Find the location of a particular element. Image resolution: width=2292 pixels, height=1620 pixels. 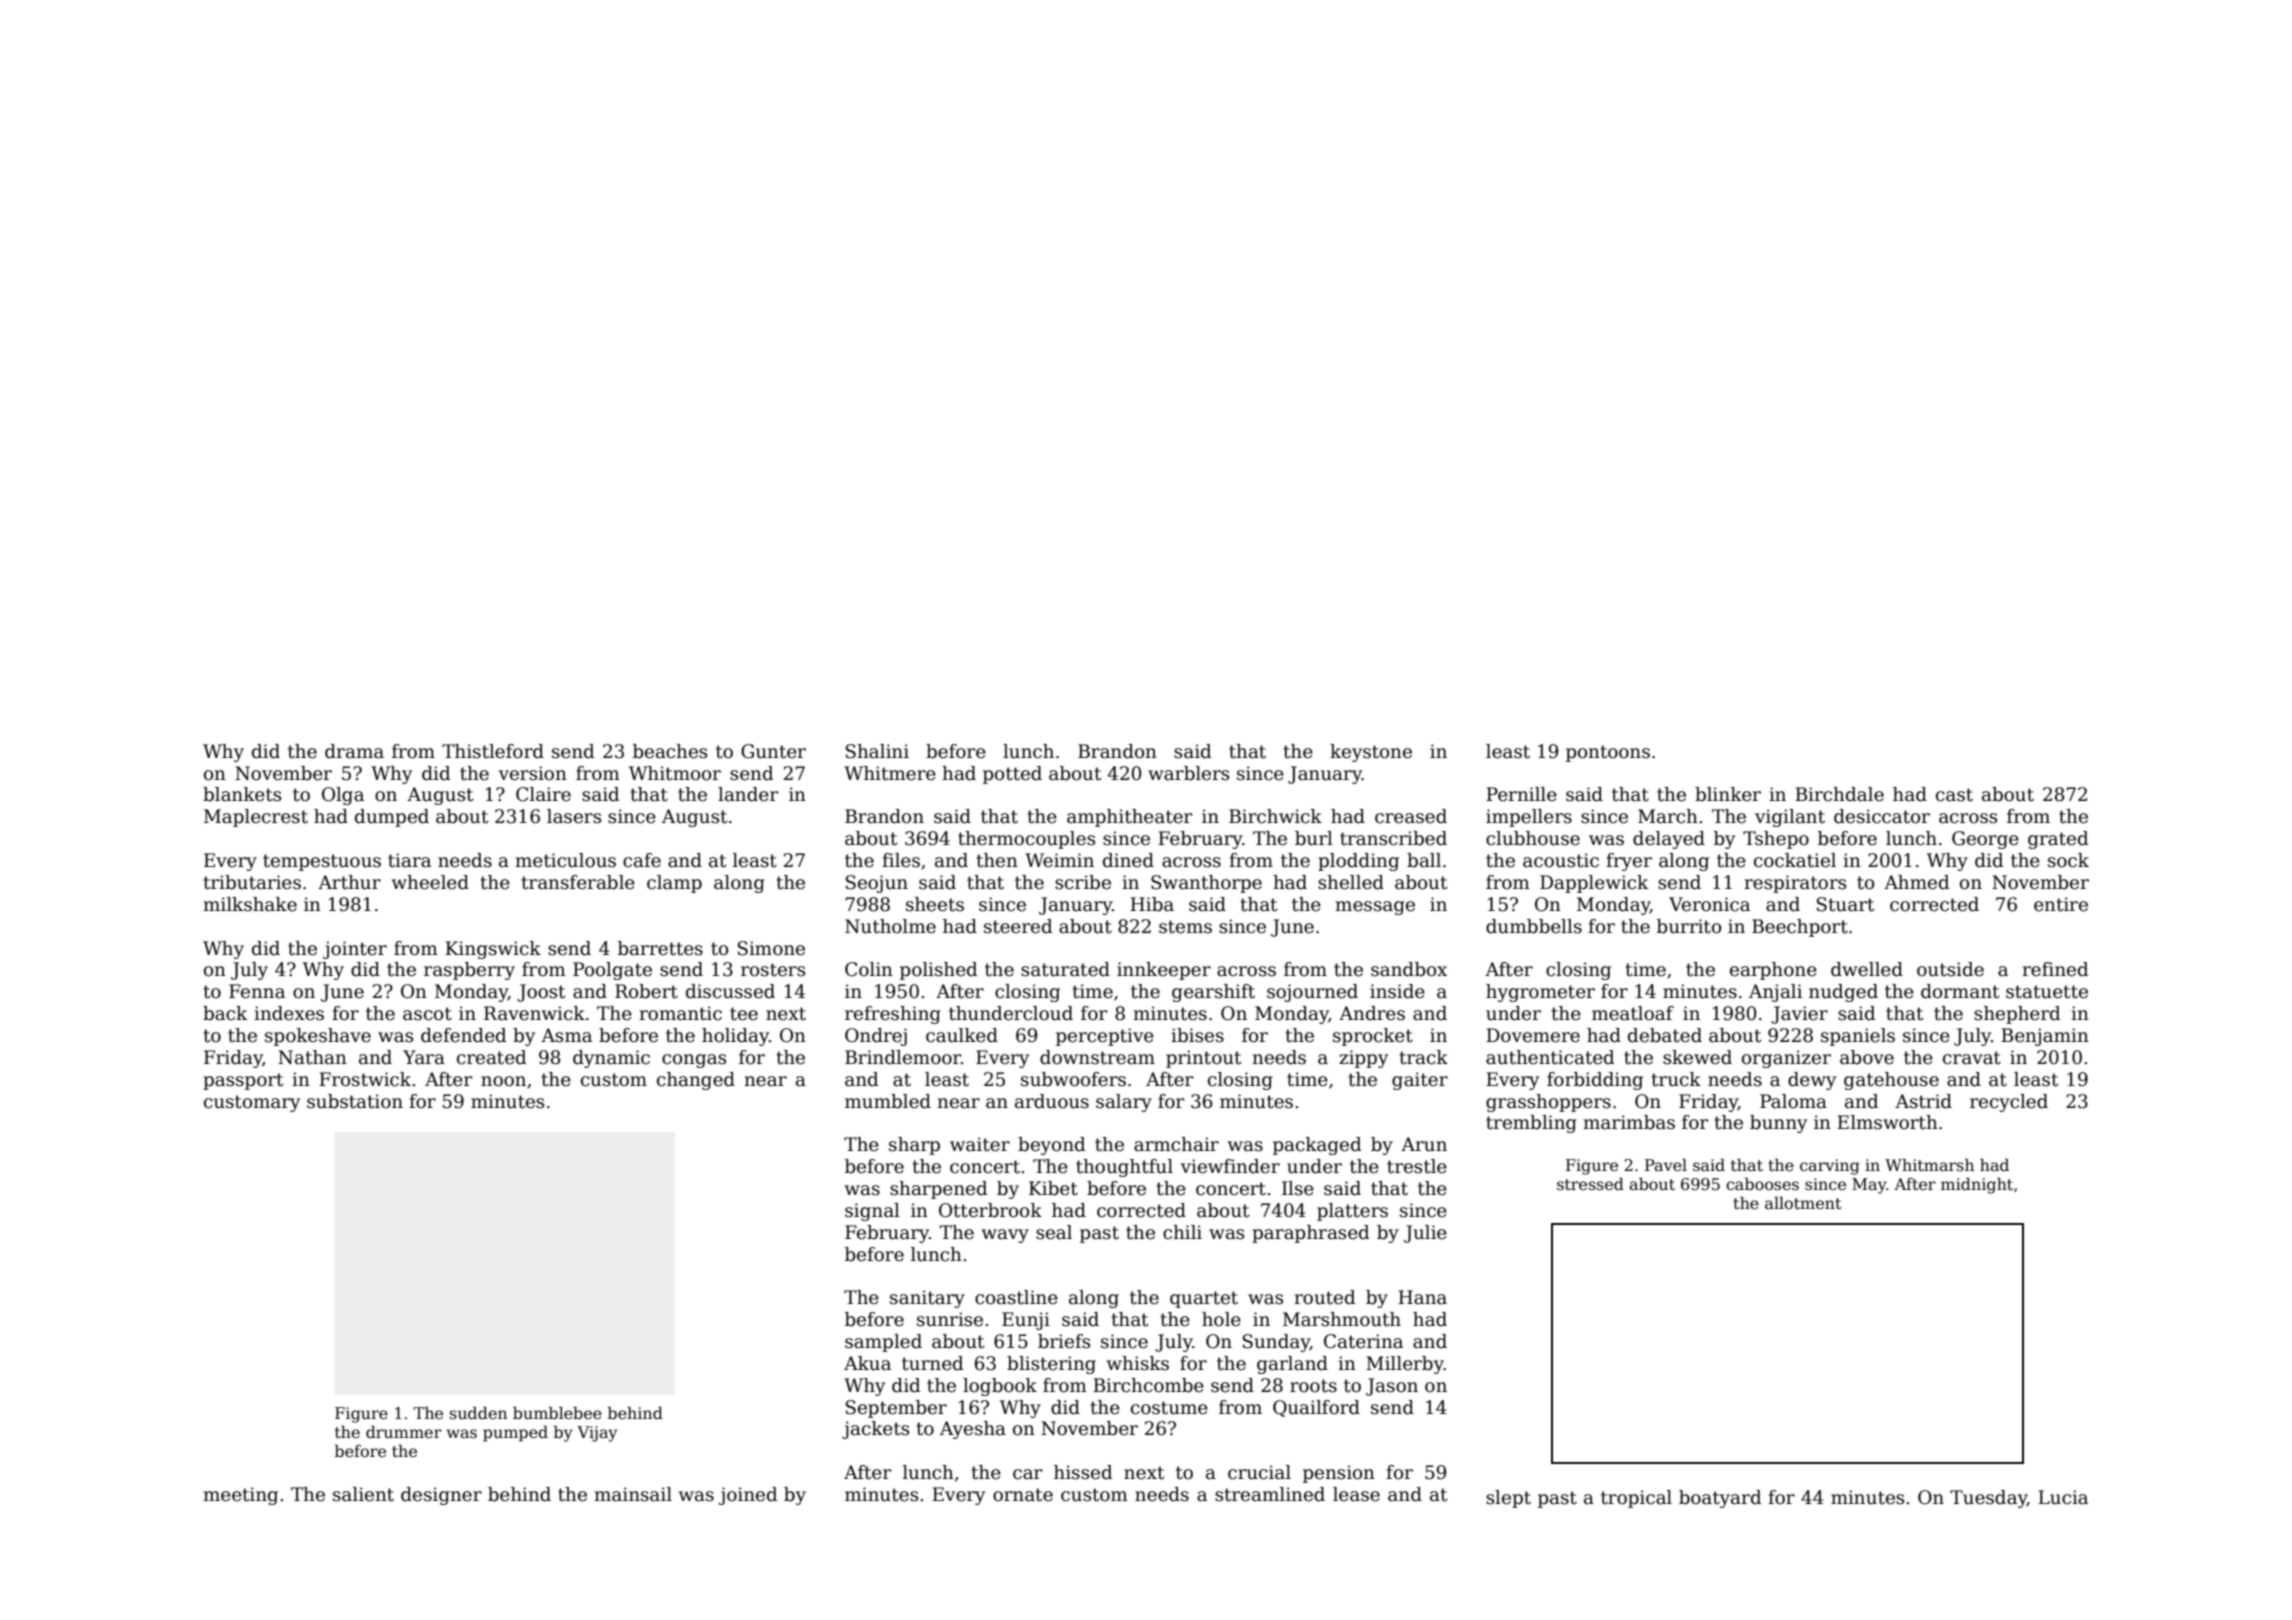

hole is located at coordinates (1221, 1319).
